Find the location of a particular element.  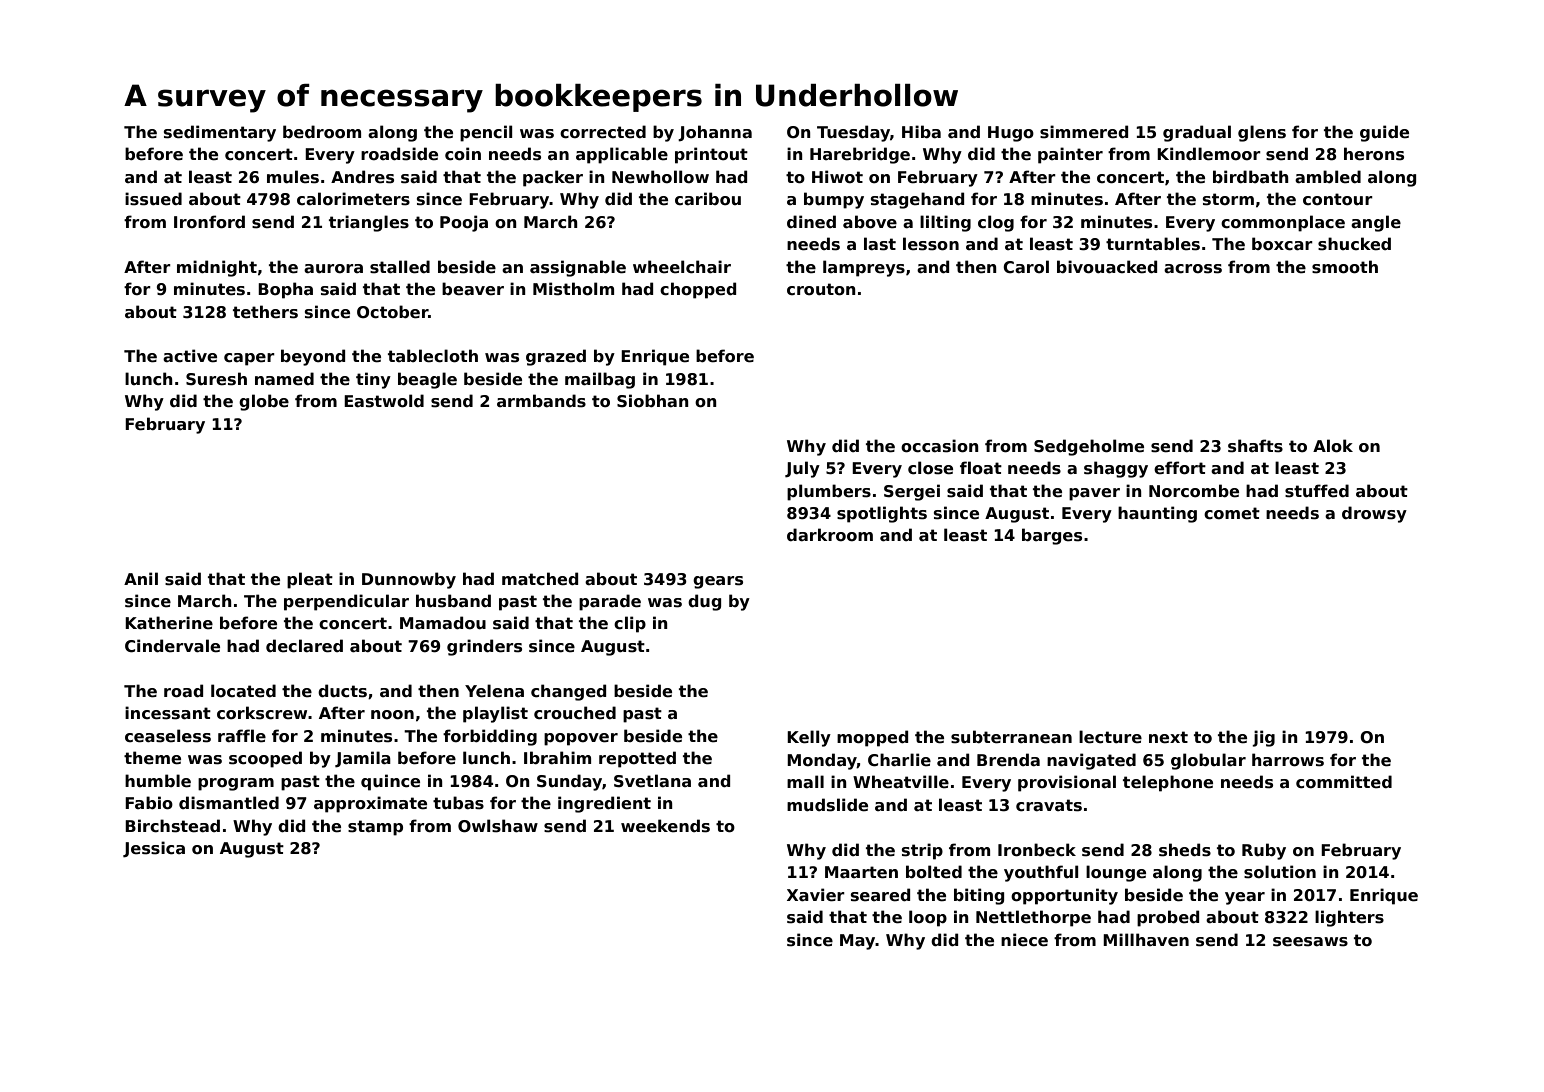

jig is located at coordinates (1263, 738).
